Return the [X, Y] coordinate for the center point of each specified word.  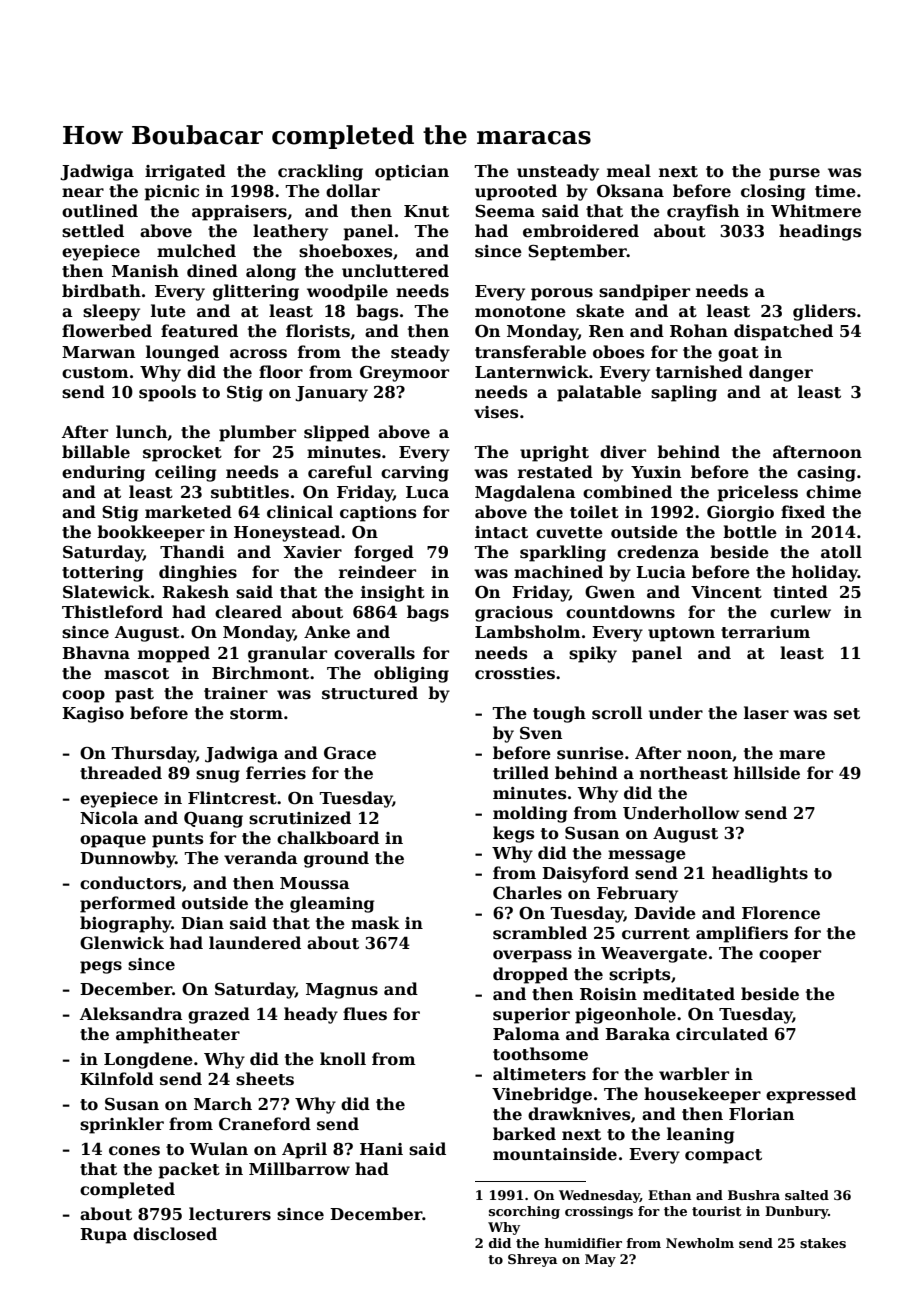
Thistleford [112, 612]
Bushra [754, 1195]
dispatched [783, 332]
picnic [171, 193]
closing [773, 192]
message [647, 856]
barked [524, 1134]
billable [96, 452]
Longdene [148, 1060]
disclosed [175, 1234]
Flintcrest [232, 798]
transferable [530, 352]
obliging [411, 674]
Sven [541, 733]
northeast [684, 773]
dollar [353, 191]
